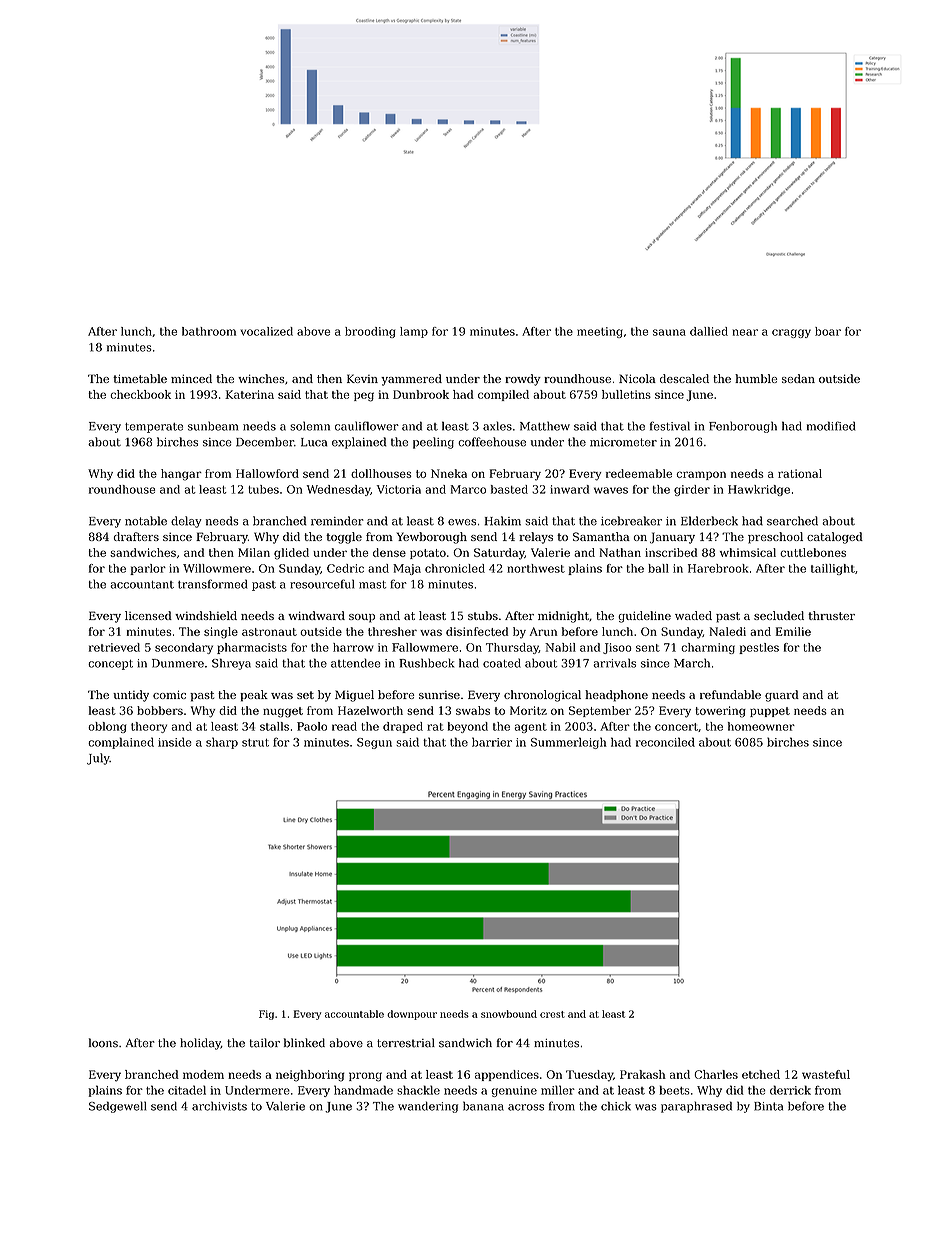  What do you see at coordinates (121, 743) in the screenshot?
I see `complained` at bounding box center [121, 743].
